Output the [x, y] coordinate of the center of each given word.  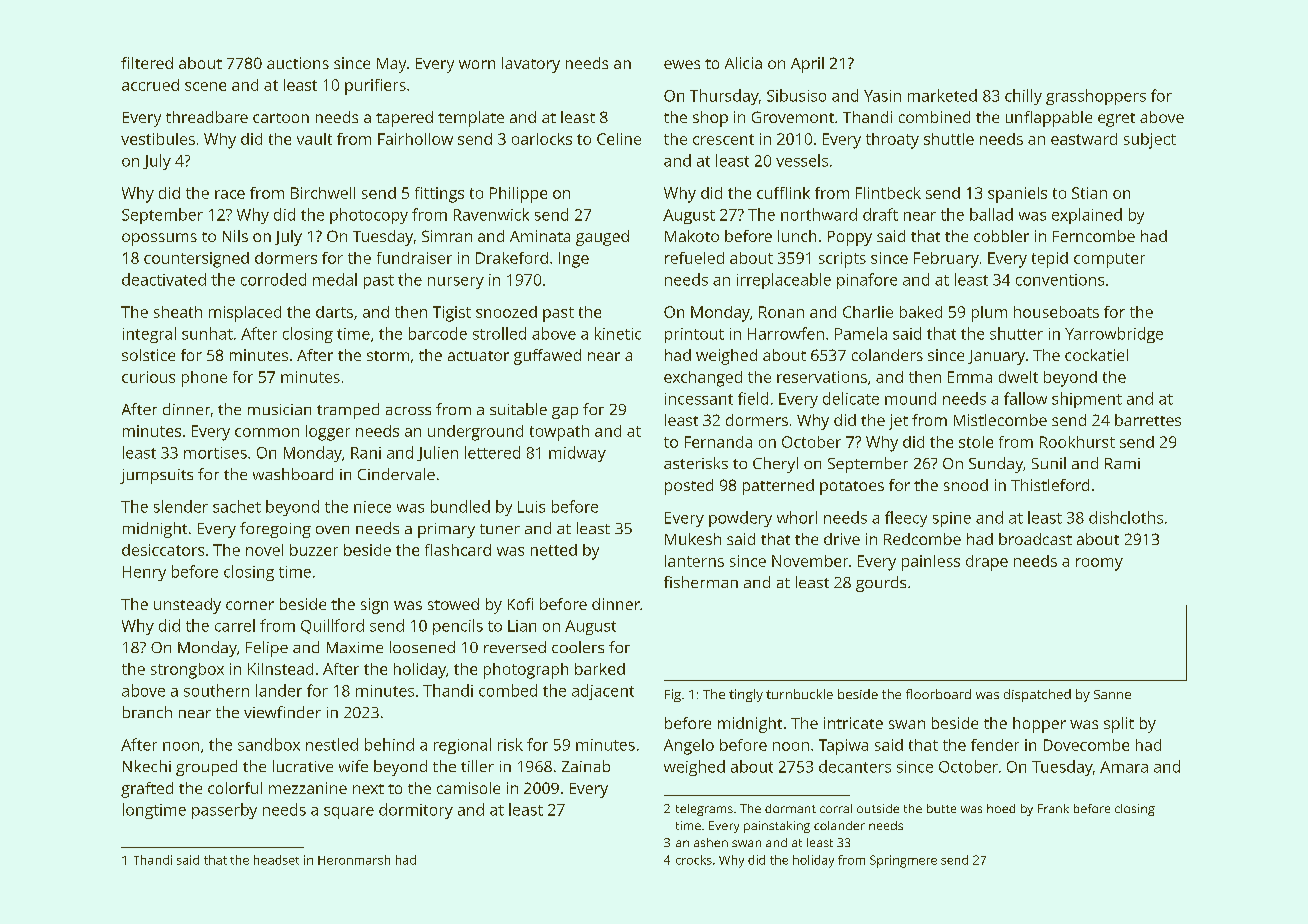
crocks [694, 860]
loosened [422, 647]
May [391, 65]
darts [334, 312]
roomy [1099, 564]
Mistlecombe [1000, 420]
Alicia [743, 63]
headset [276, 860]
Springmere [903, 861]
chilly [1023, 97]
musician [279, 409]
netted [554, 550]
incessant [699, 399]
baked [921, 312]
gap [565, 413]
